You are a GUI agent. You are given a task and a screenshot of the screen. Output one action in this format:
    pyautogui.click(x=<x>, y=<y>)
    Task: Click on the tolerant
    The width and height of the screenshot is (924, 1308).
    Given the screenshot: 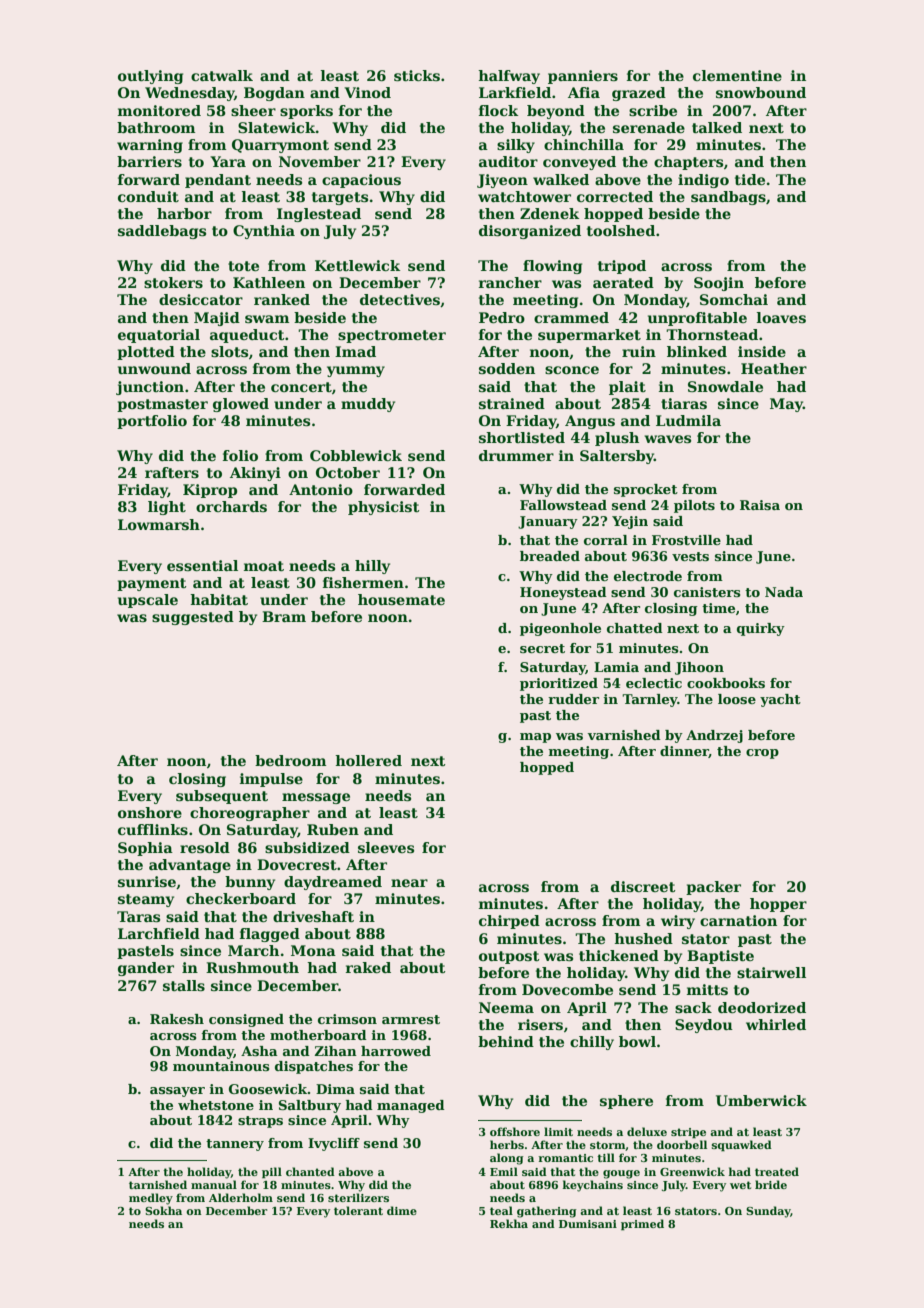 What is the action you would take?
    pyautogui.click(x=358, y=1210)
